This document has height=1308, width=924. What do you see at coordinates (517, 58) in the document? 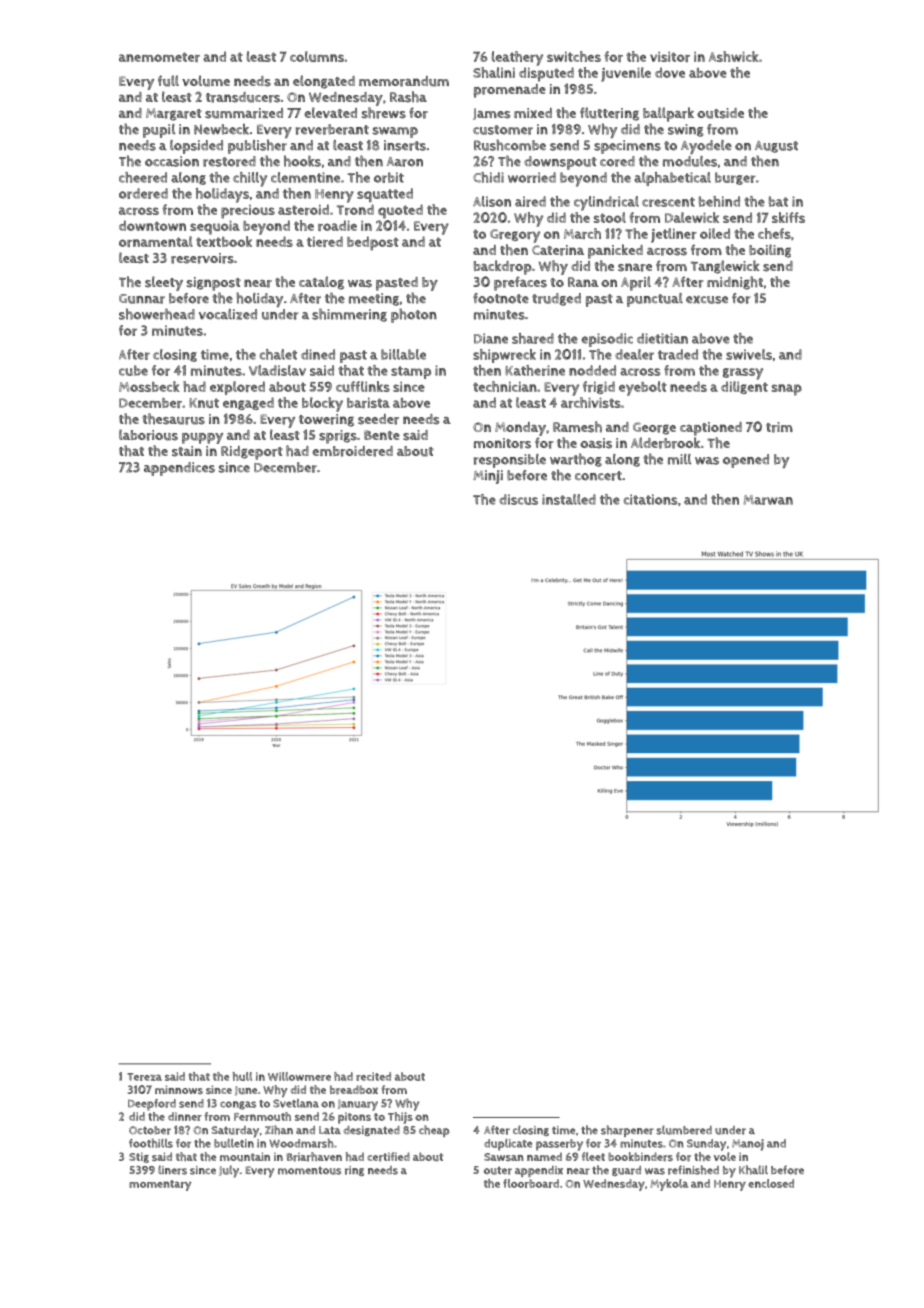
I see `leathery` at bounding box center [517, 58].
